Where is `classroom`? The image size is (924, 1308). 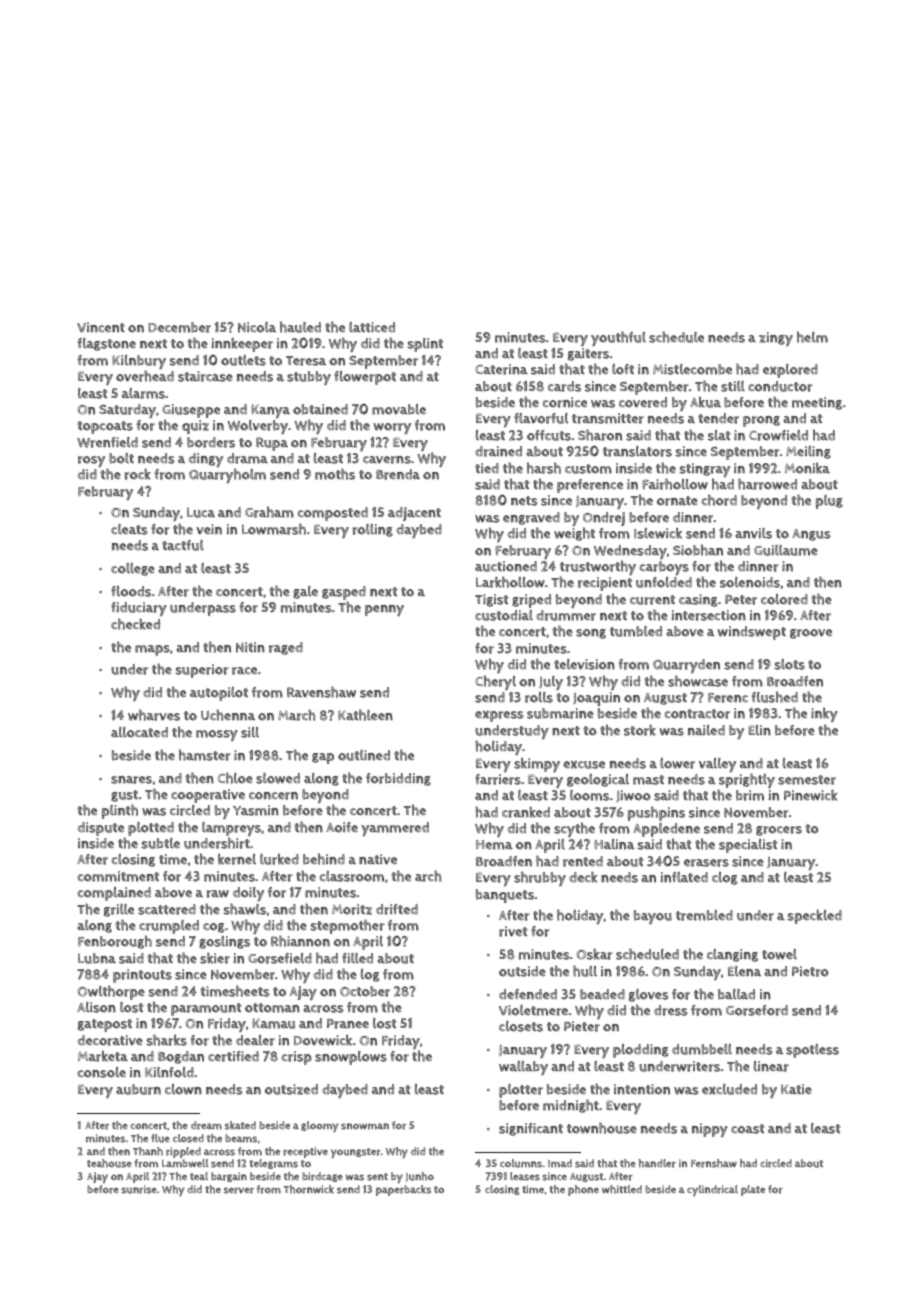 classroom is located at coordinates (352, 876).
